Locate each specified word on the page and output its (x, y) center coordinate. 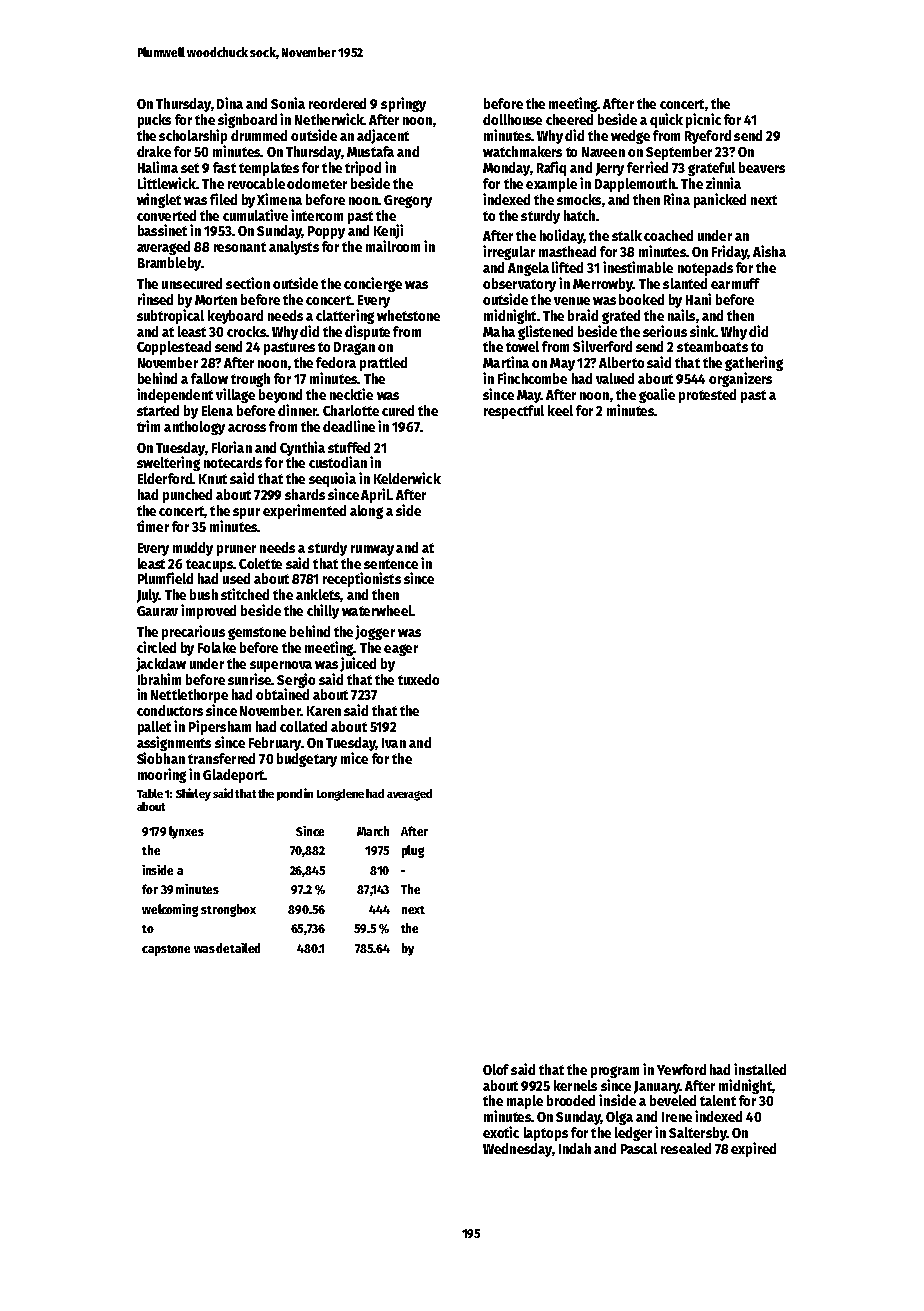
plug (413, 851)
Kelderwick (407, 478)
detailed (238, 948)
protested (707, 396)
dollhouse (512, 119)
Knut (213, 479)
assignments (174, 743)
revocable (256, 183)
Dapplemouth (635, 185)
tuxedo (418, 679)
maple (525, 1102)
